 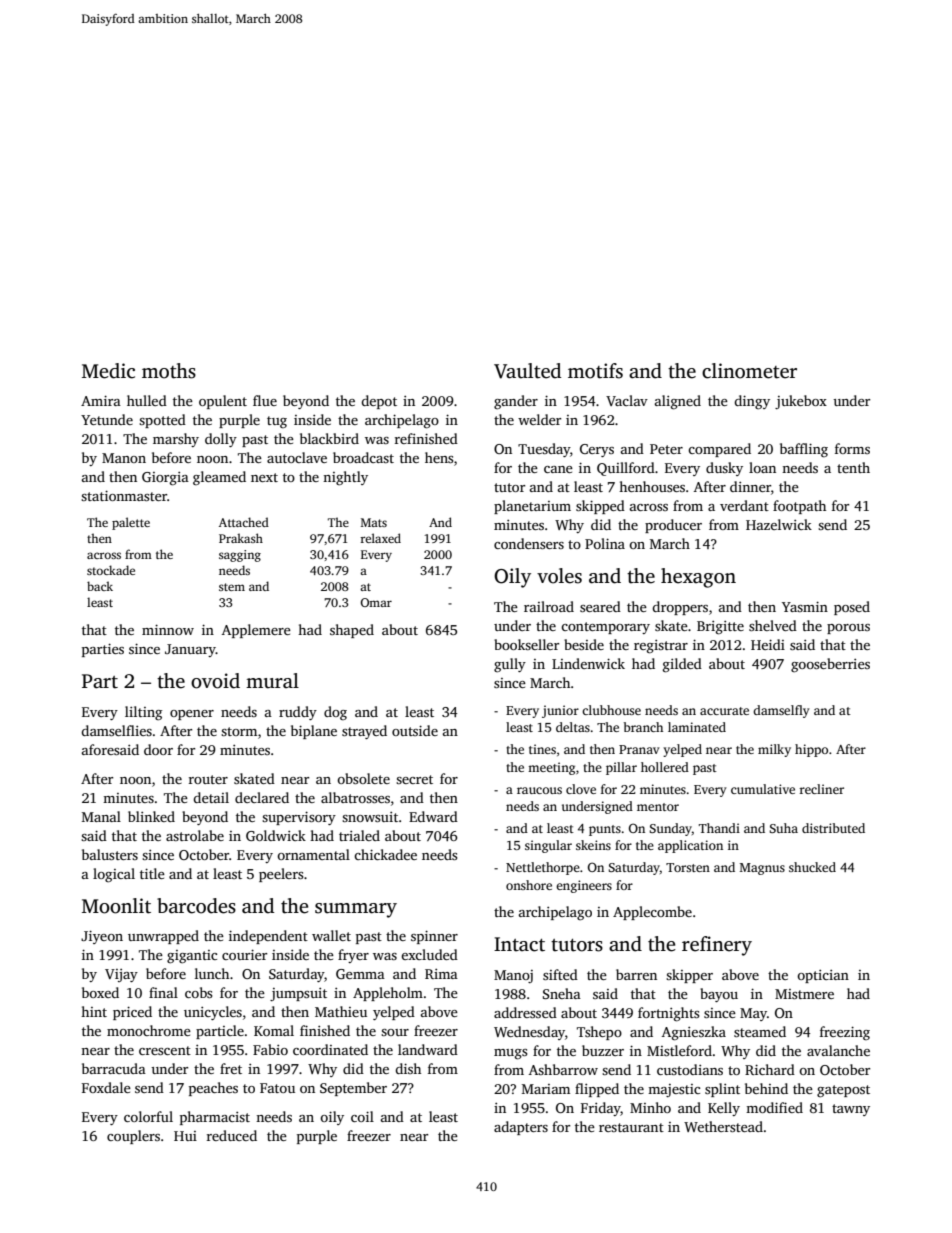 I want to click on porous, so click(x=848, y=629).
